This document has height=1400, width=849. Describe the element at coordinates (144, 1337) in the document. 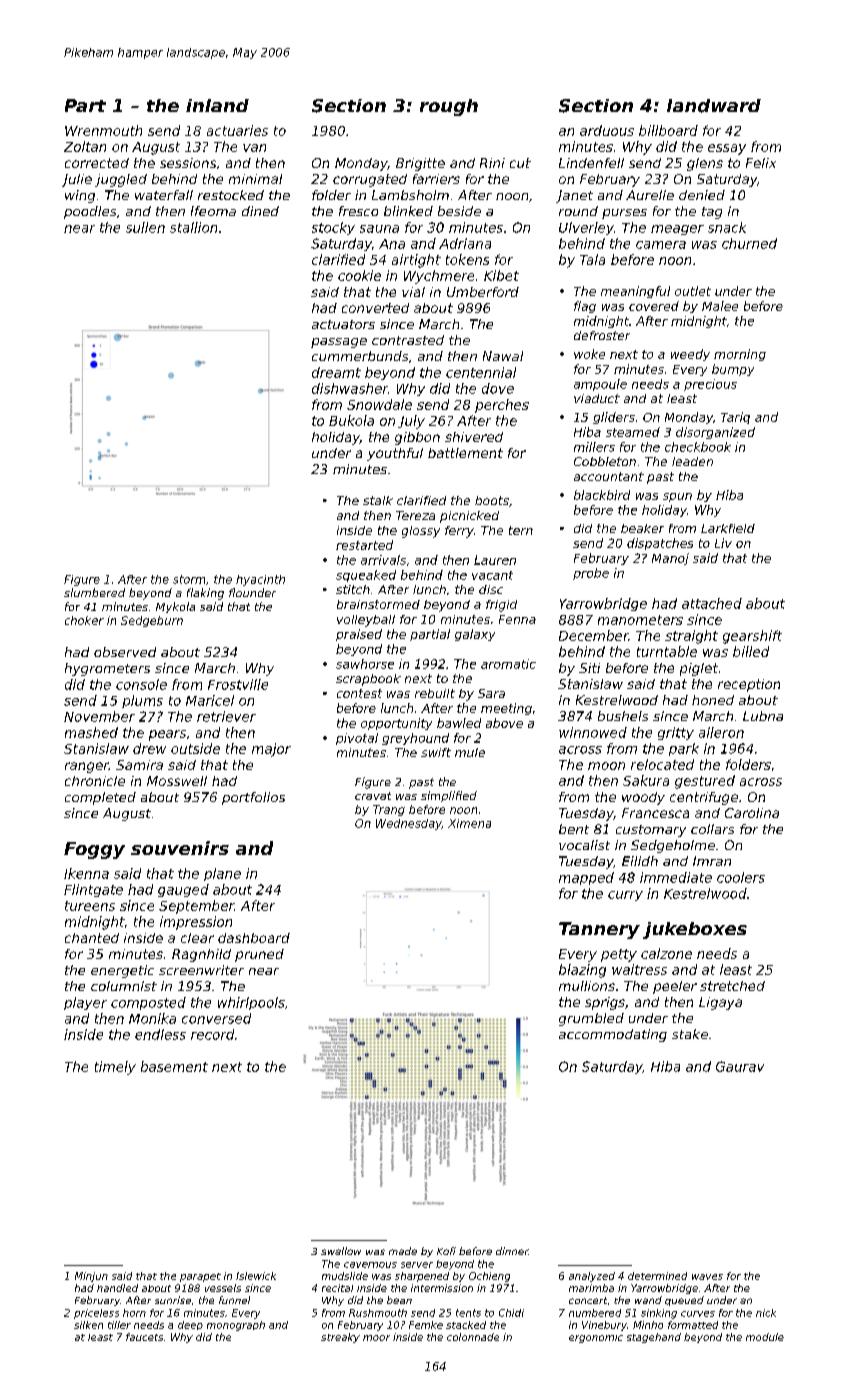

I see `faucets` at that location.
